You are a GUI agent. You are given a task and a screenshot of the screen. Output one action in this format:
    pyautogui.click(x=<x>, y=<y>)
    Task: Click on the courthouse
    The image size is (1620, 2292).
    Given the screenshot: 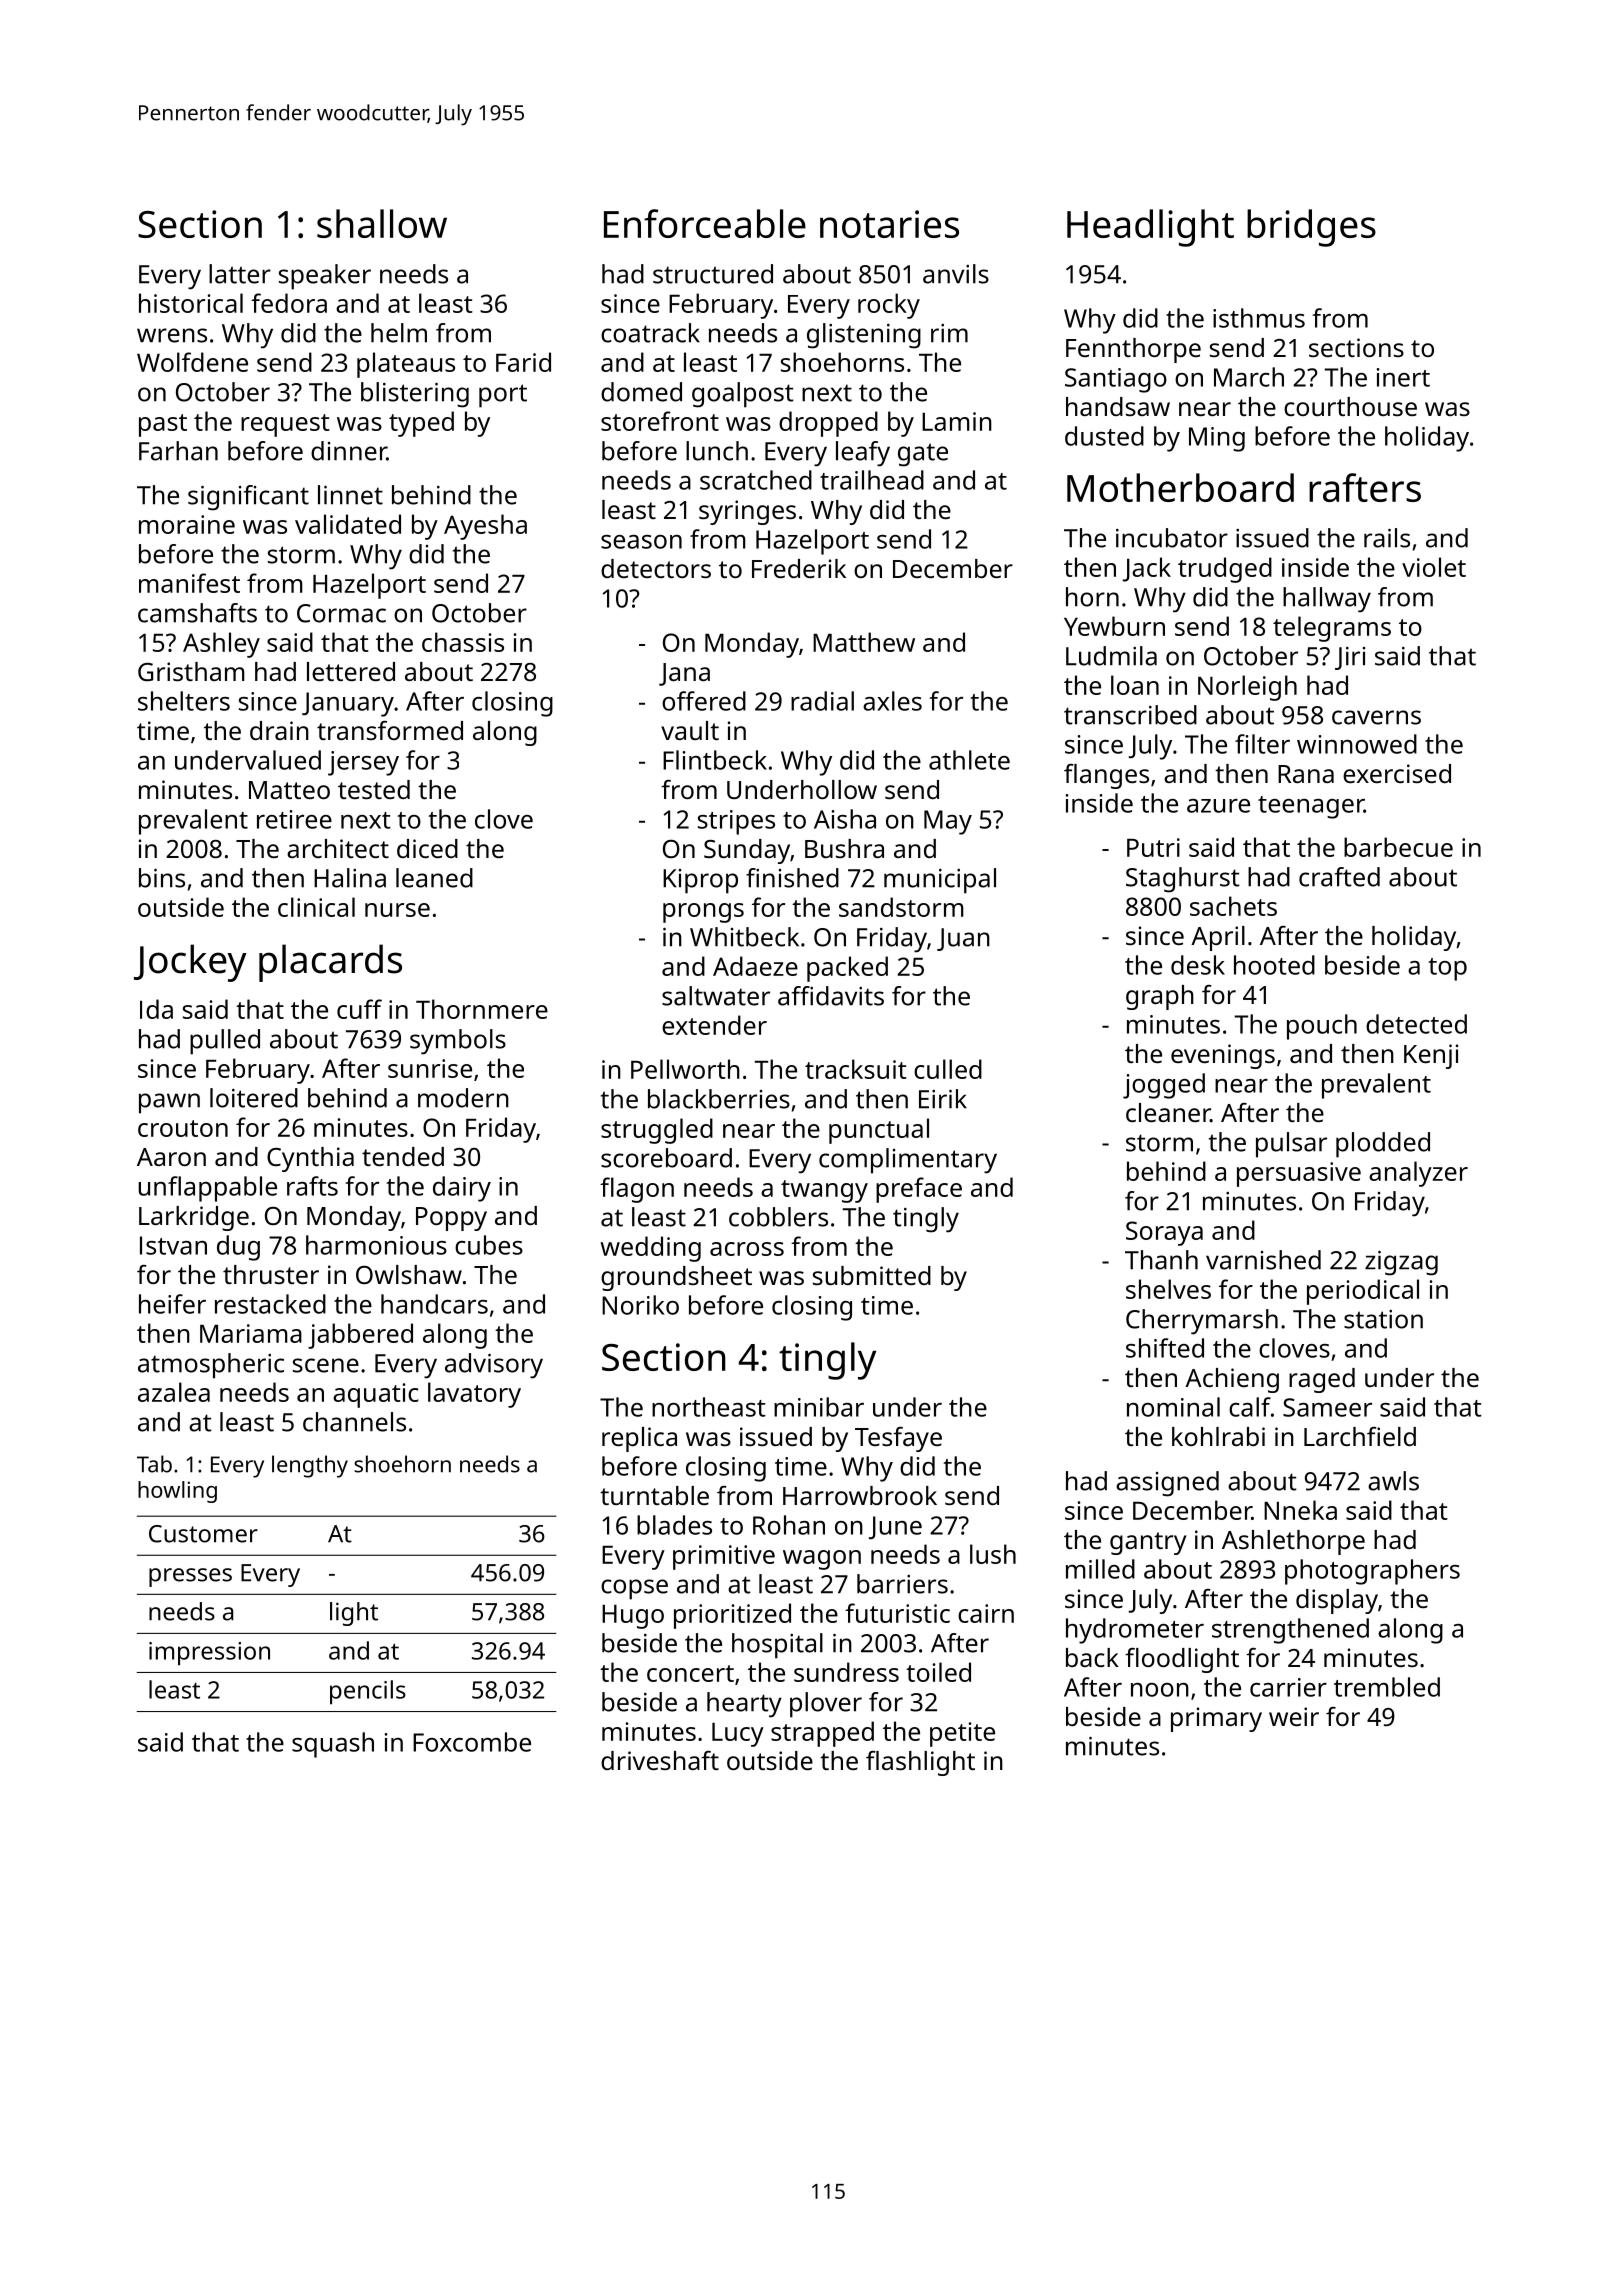 What is the action you would take?
    pyautogui.click(x=1350, y=406)
